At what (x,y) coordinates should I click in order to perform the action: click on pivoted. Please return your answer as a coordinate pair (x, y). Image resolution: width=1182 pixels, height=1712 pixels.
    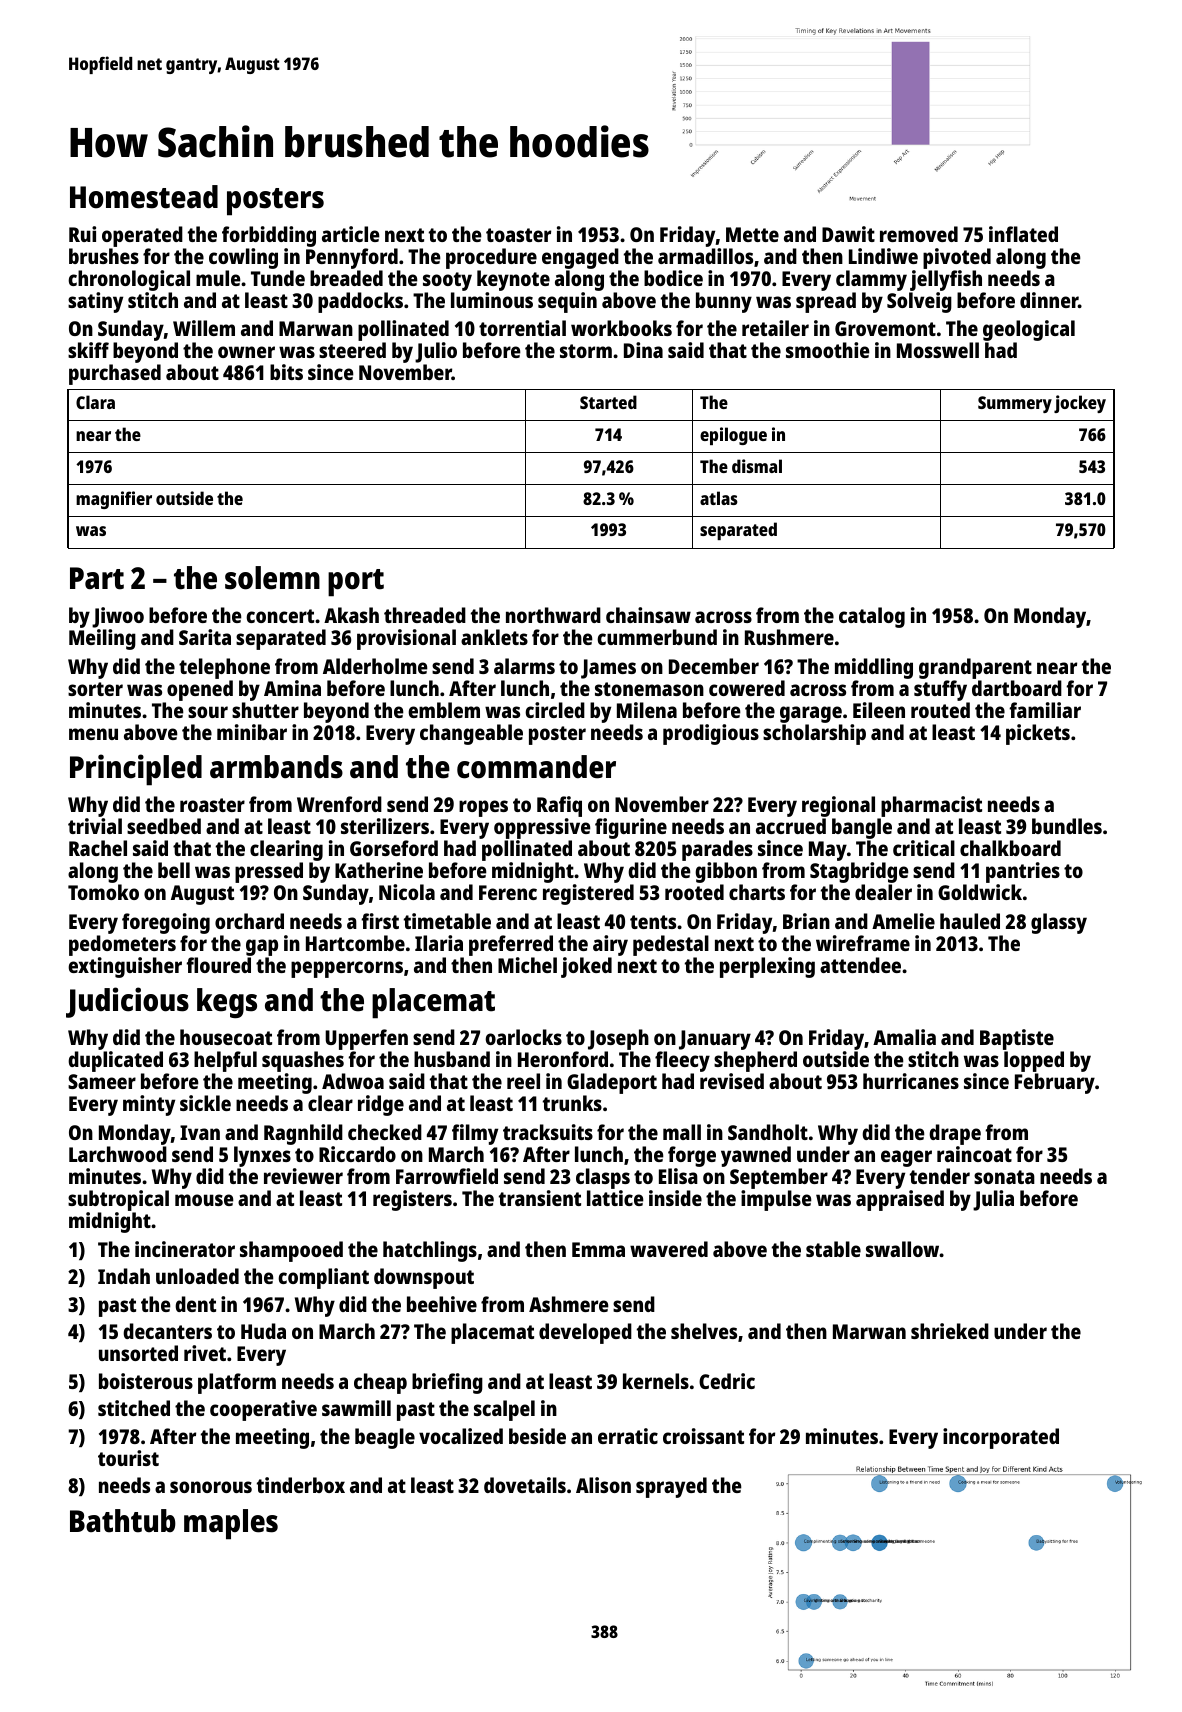
    Looking at the image, I should click on (957, 258).
